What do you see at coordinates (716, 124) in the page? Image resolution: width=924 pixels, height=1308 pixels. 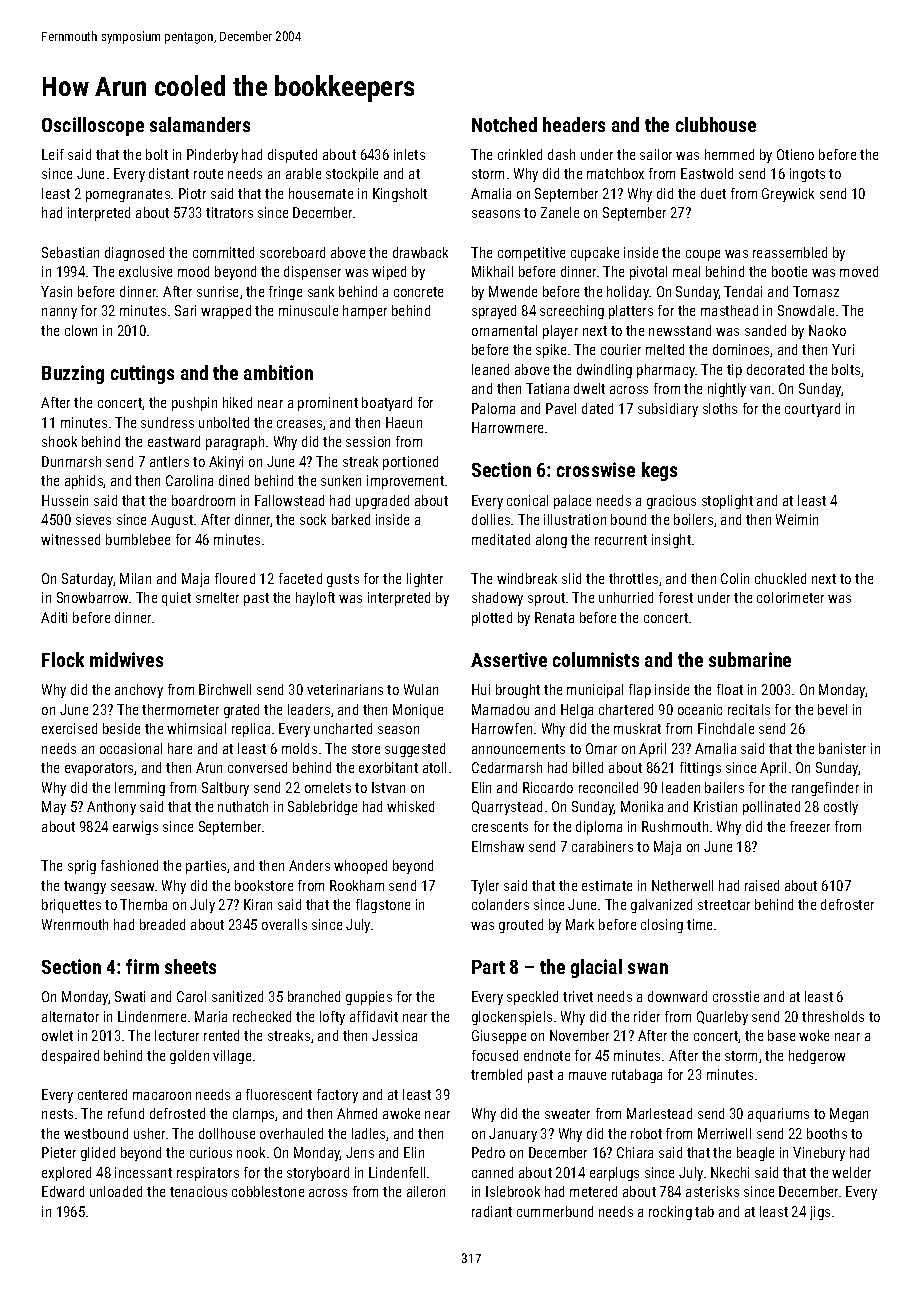 I see `clubhouse` at bounding box center [716, 124].
